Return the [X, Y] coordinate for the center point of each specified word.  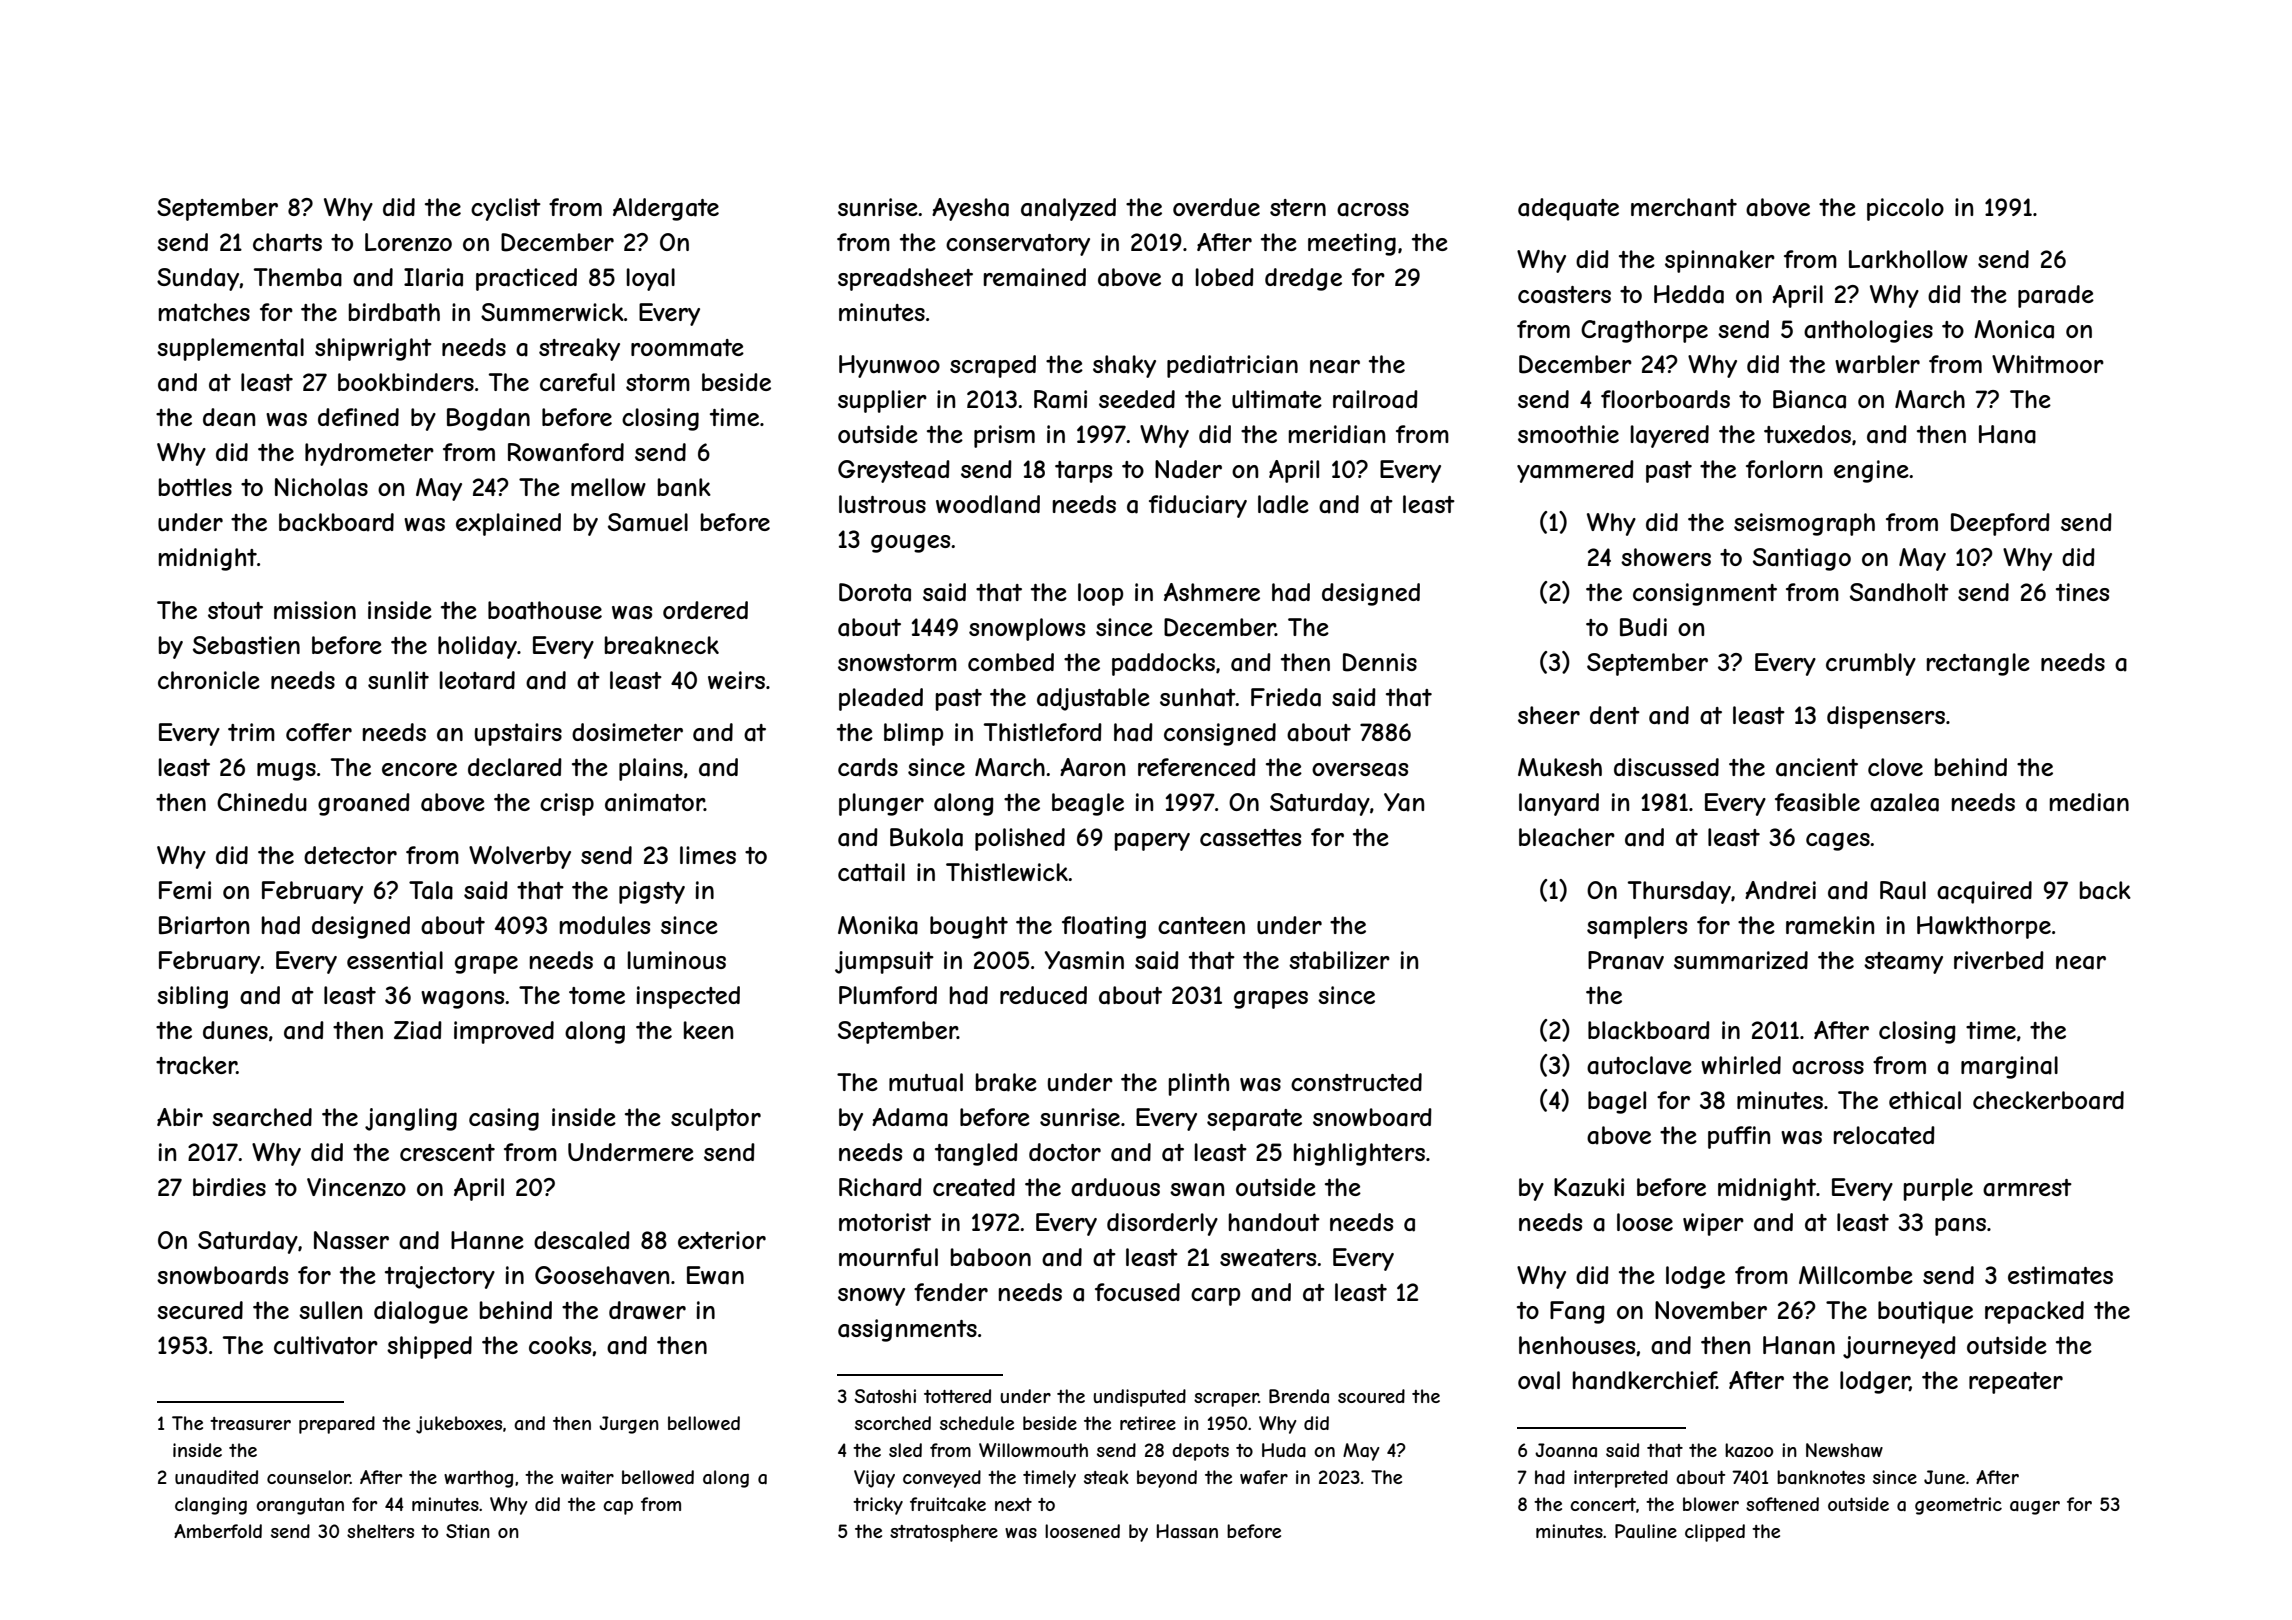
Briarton [204, 925]
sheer [1549, 715]
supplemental [230, 349]
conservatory [1018, 245]
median [2089, 802]
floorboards [1665, 399]
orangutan [300, 1506]
